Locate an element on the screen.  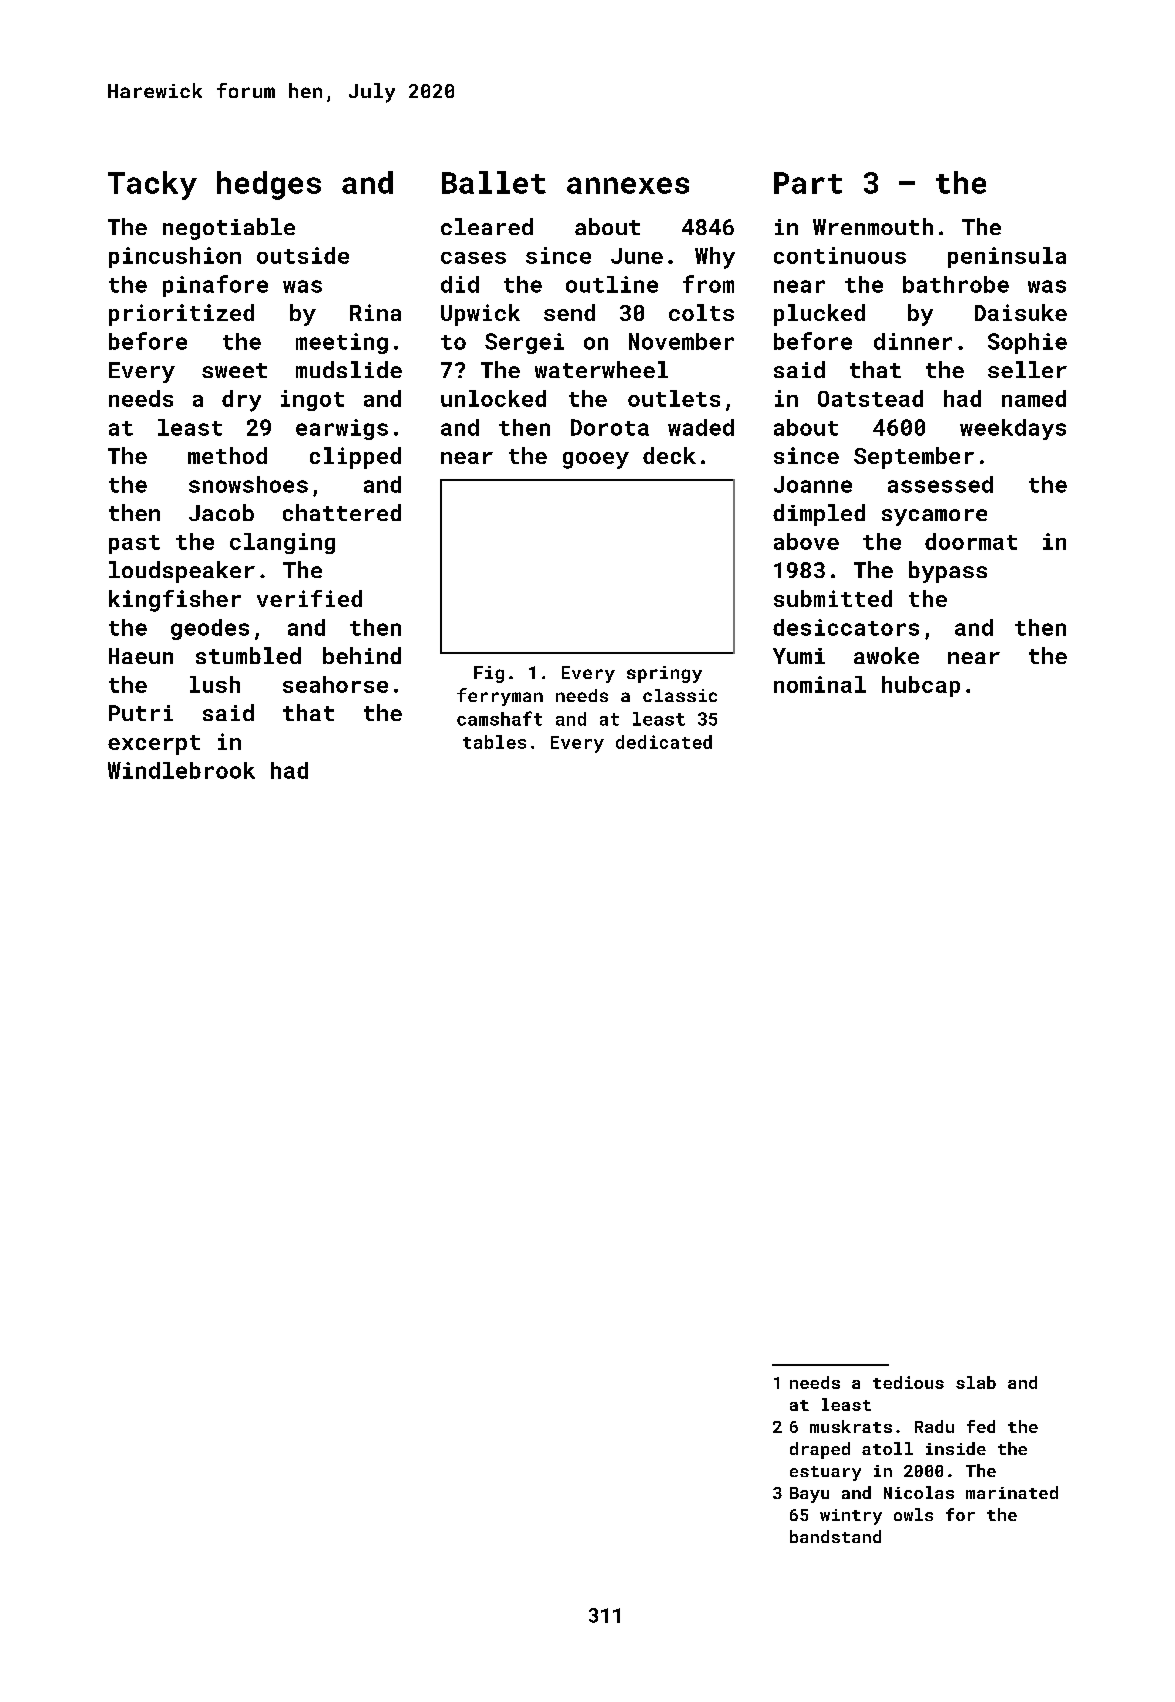
draped is located at coordinates (820, 1450).
